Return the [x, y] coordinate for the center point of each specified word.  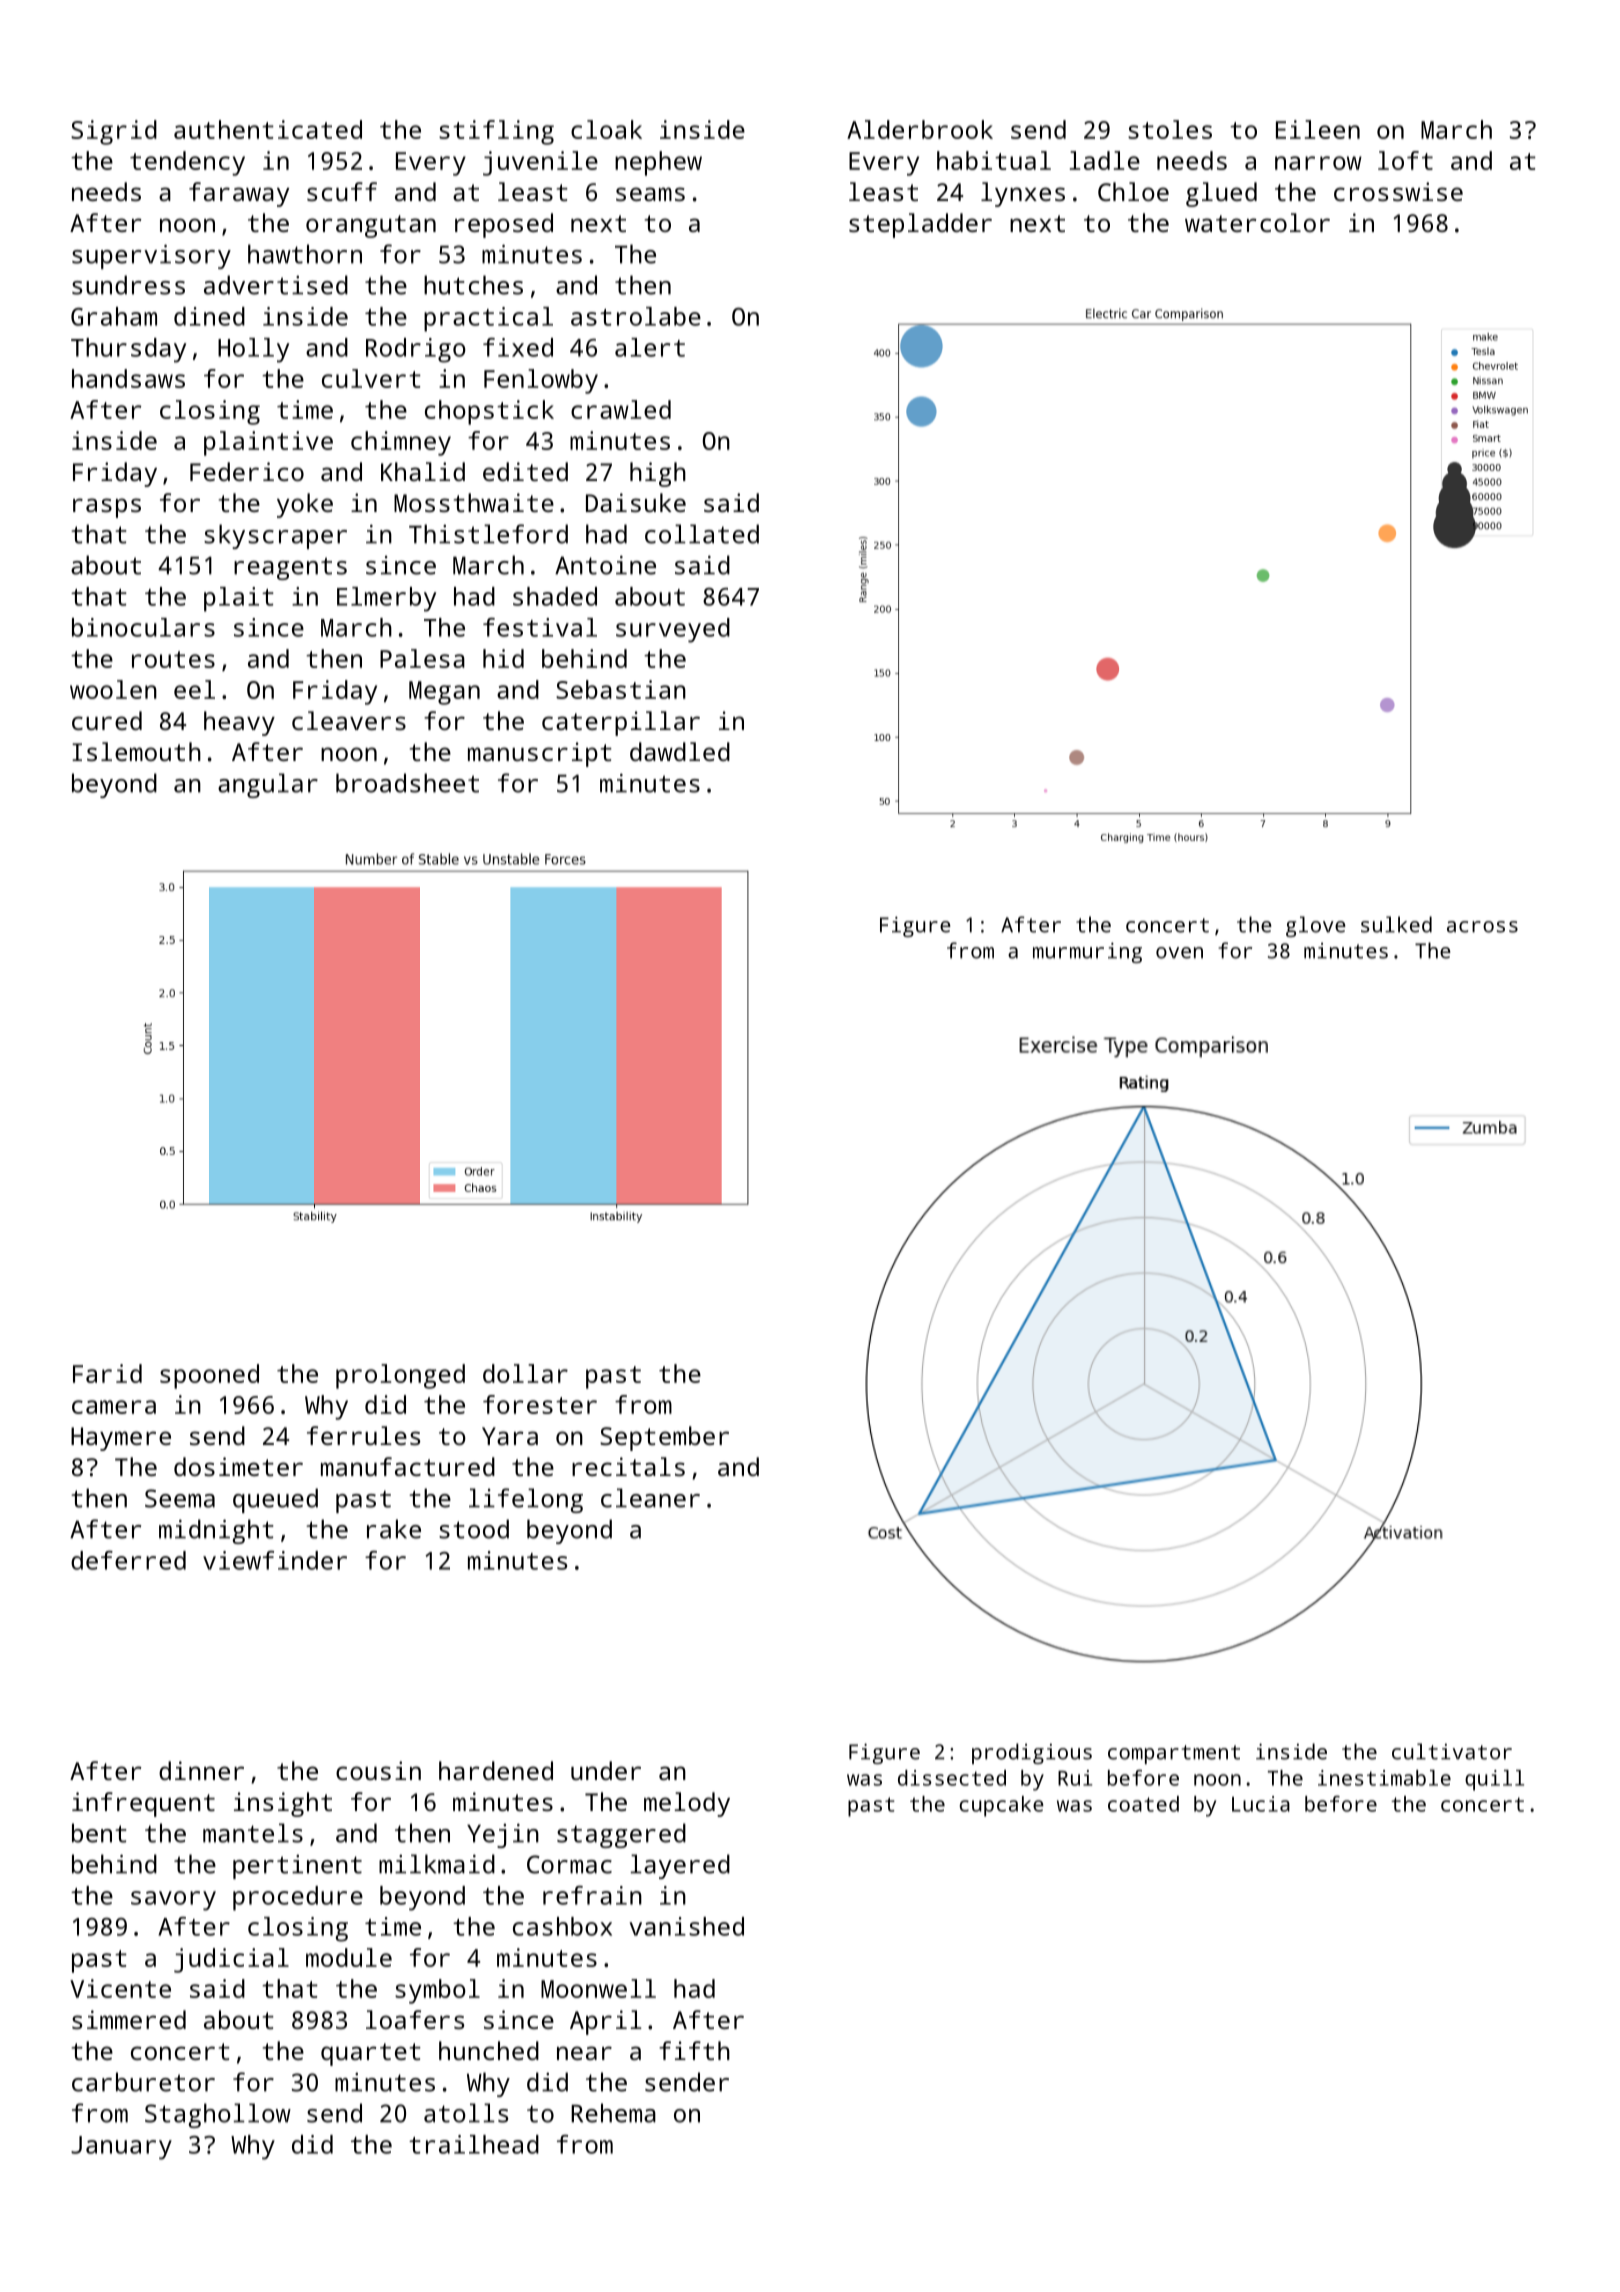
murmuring [1087, 952]
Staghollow [218, 2115]
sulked [1396, 924]
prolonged [400, 1376]
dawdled [680, 751]
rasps [107, 508]
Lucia [1261, 1804]
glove [1316, 926]
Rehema [613, 2113]
